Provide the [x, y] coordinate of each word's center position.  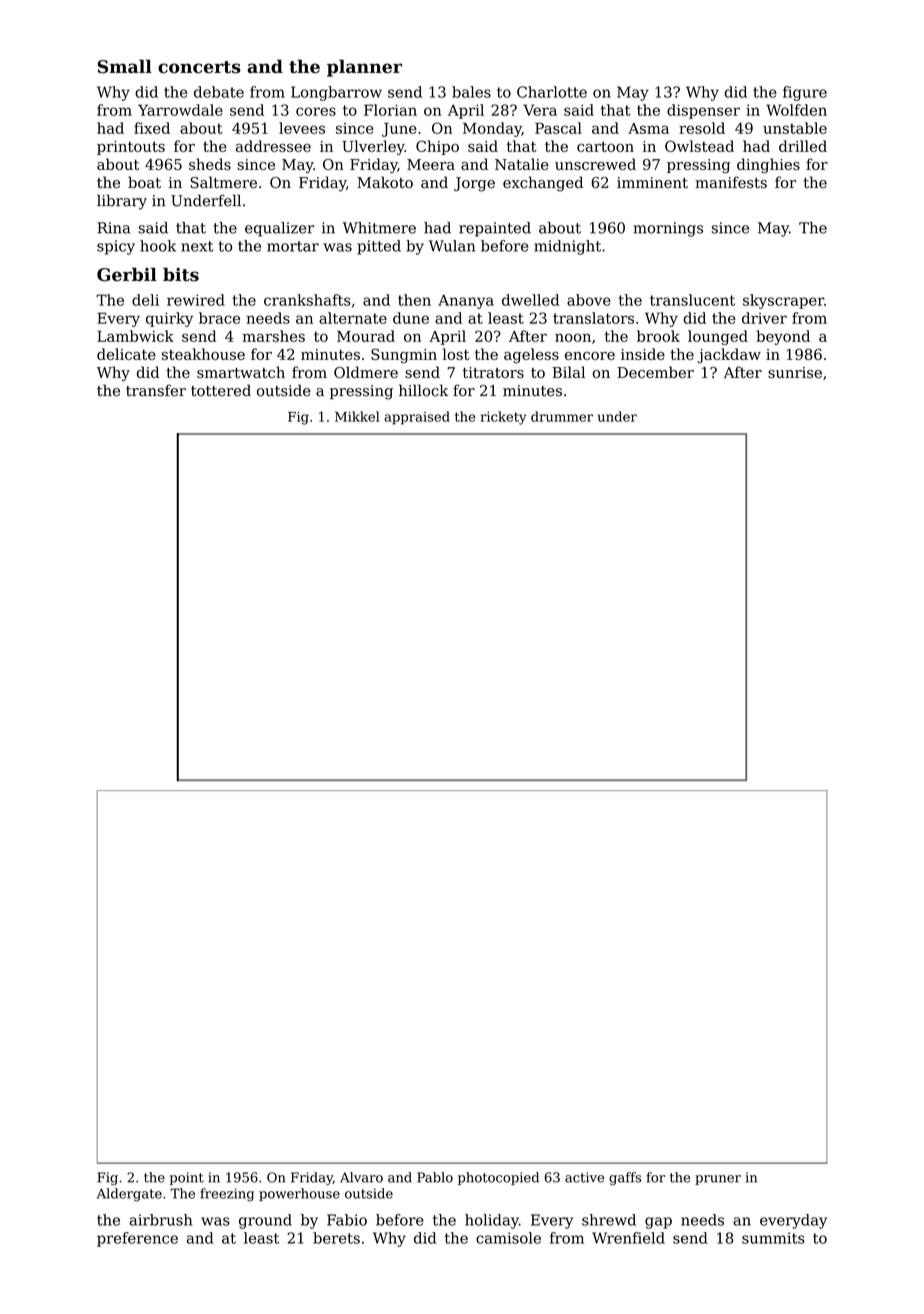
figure [805, 93]
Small [125, 66]
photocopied [498, 1178]
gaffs [625, 1178]
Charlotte [552, 92]
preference [137, 1239]
